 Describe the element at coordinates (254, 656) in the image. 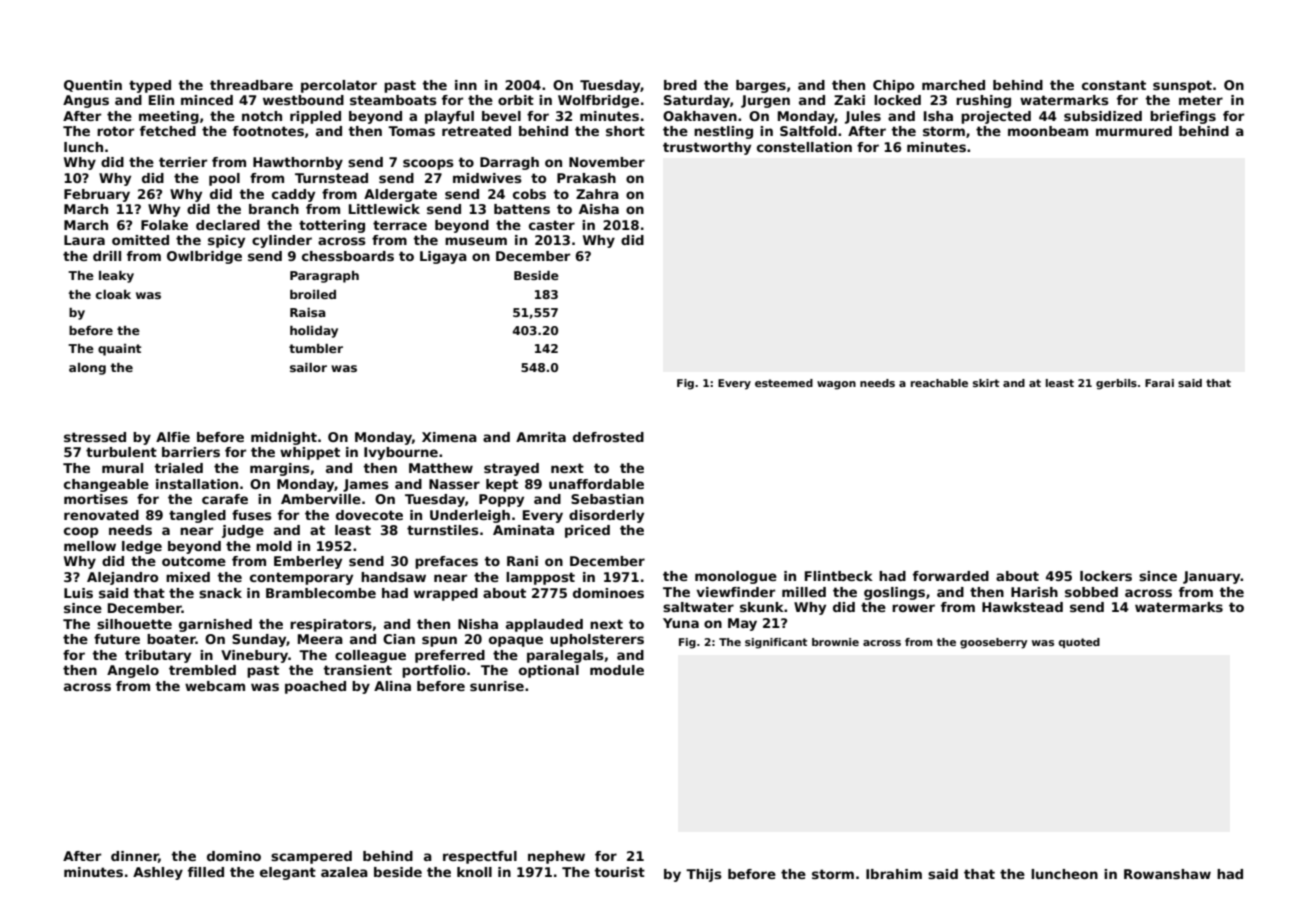

I see `Vinebury` at that location.
